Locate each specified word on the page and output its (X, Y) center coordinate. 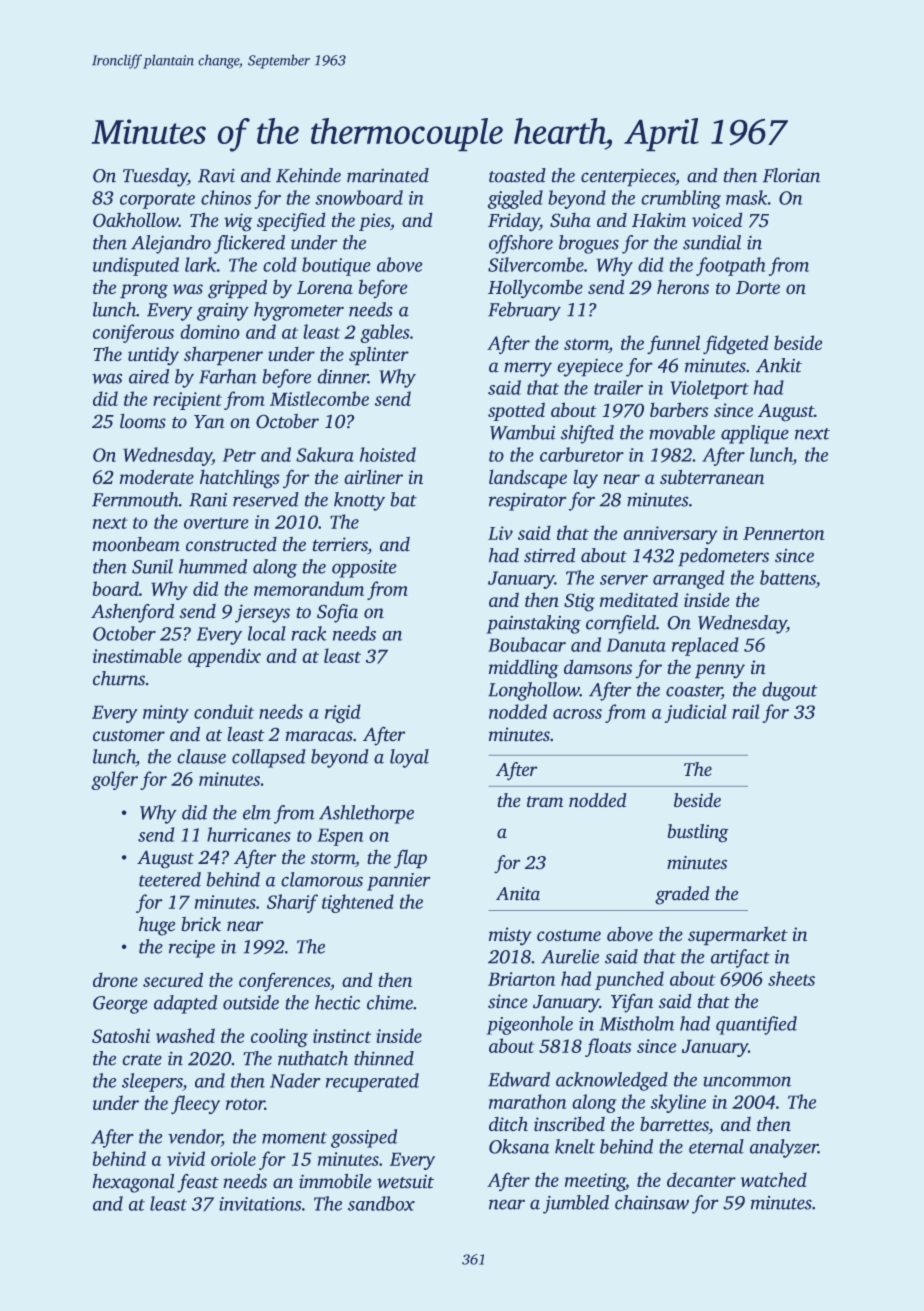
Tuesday (155, 177)
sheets (791, 978)
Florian (791, 175)
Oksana (519, 1146)
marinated (388, 175)
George (120, 1005)
